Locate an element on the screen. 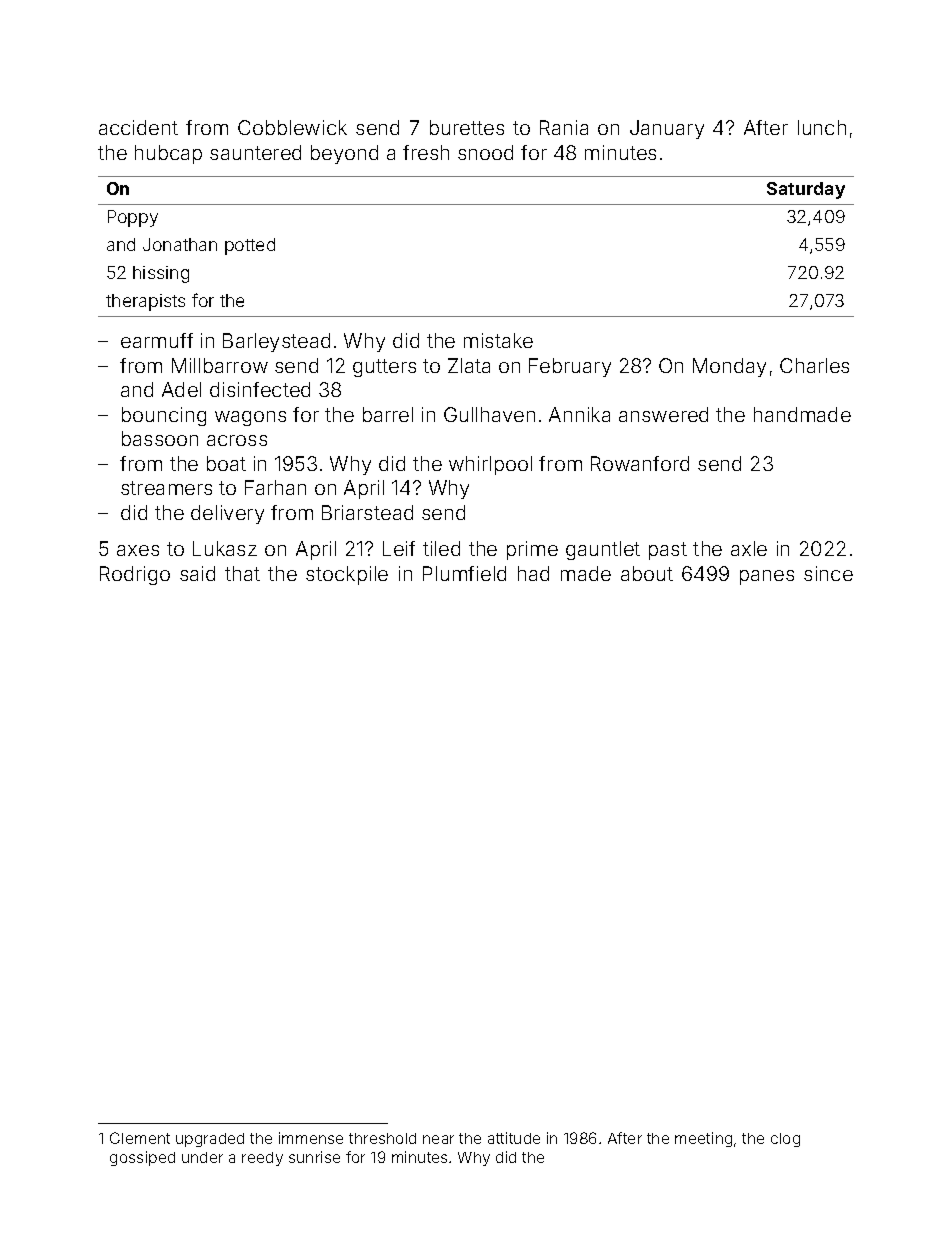  that is located at coordinates (242, 573).
